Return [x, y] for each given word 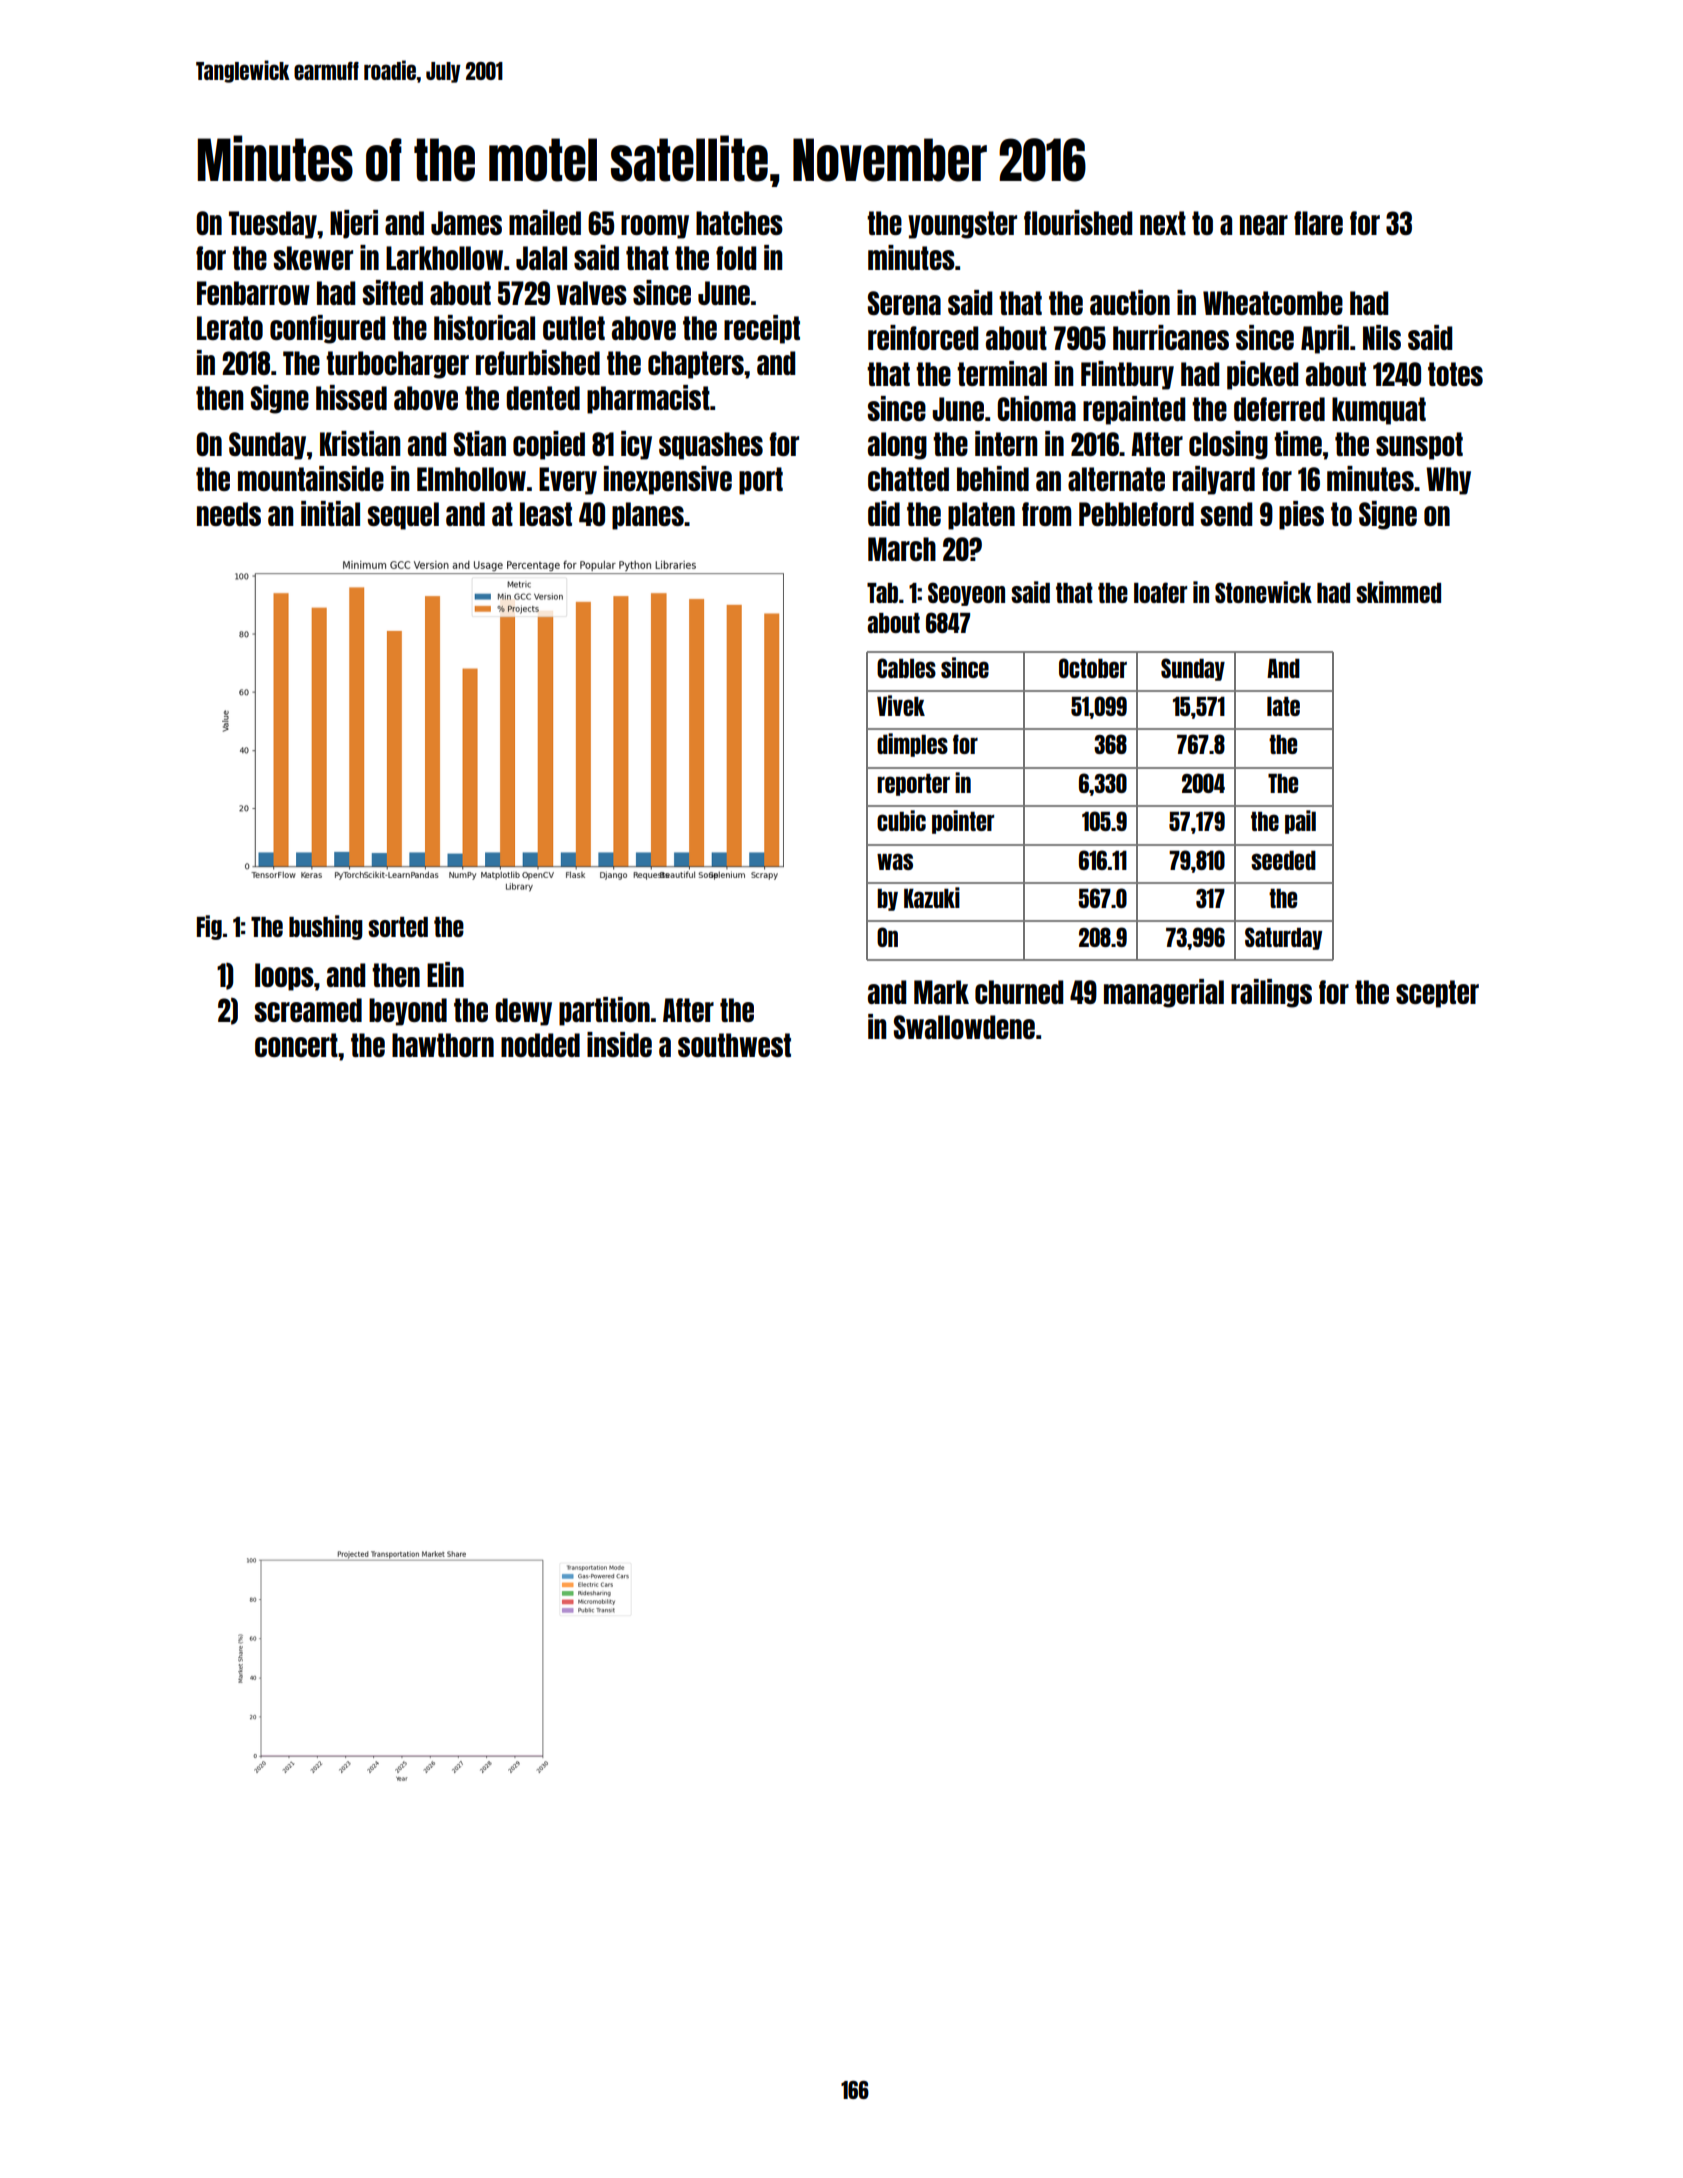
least [546, 514]
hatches [739, 223]
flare [1318, 223]
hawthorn [443, 1045]
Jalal [541, 258]
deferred [1279, 409]
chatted [908, 479]
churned [1019, 992]
